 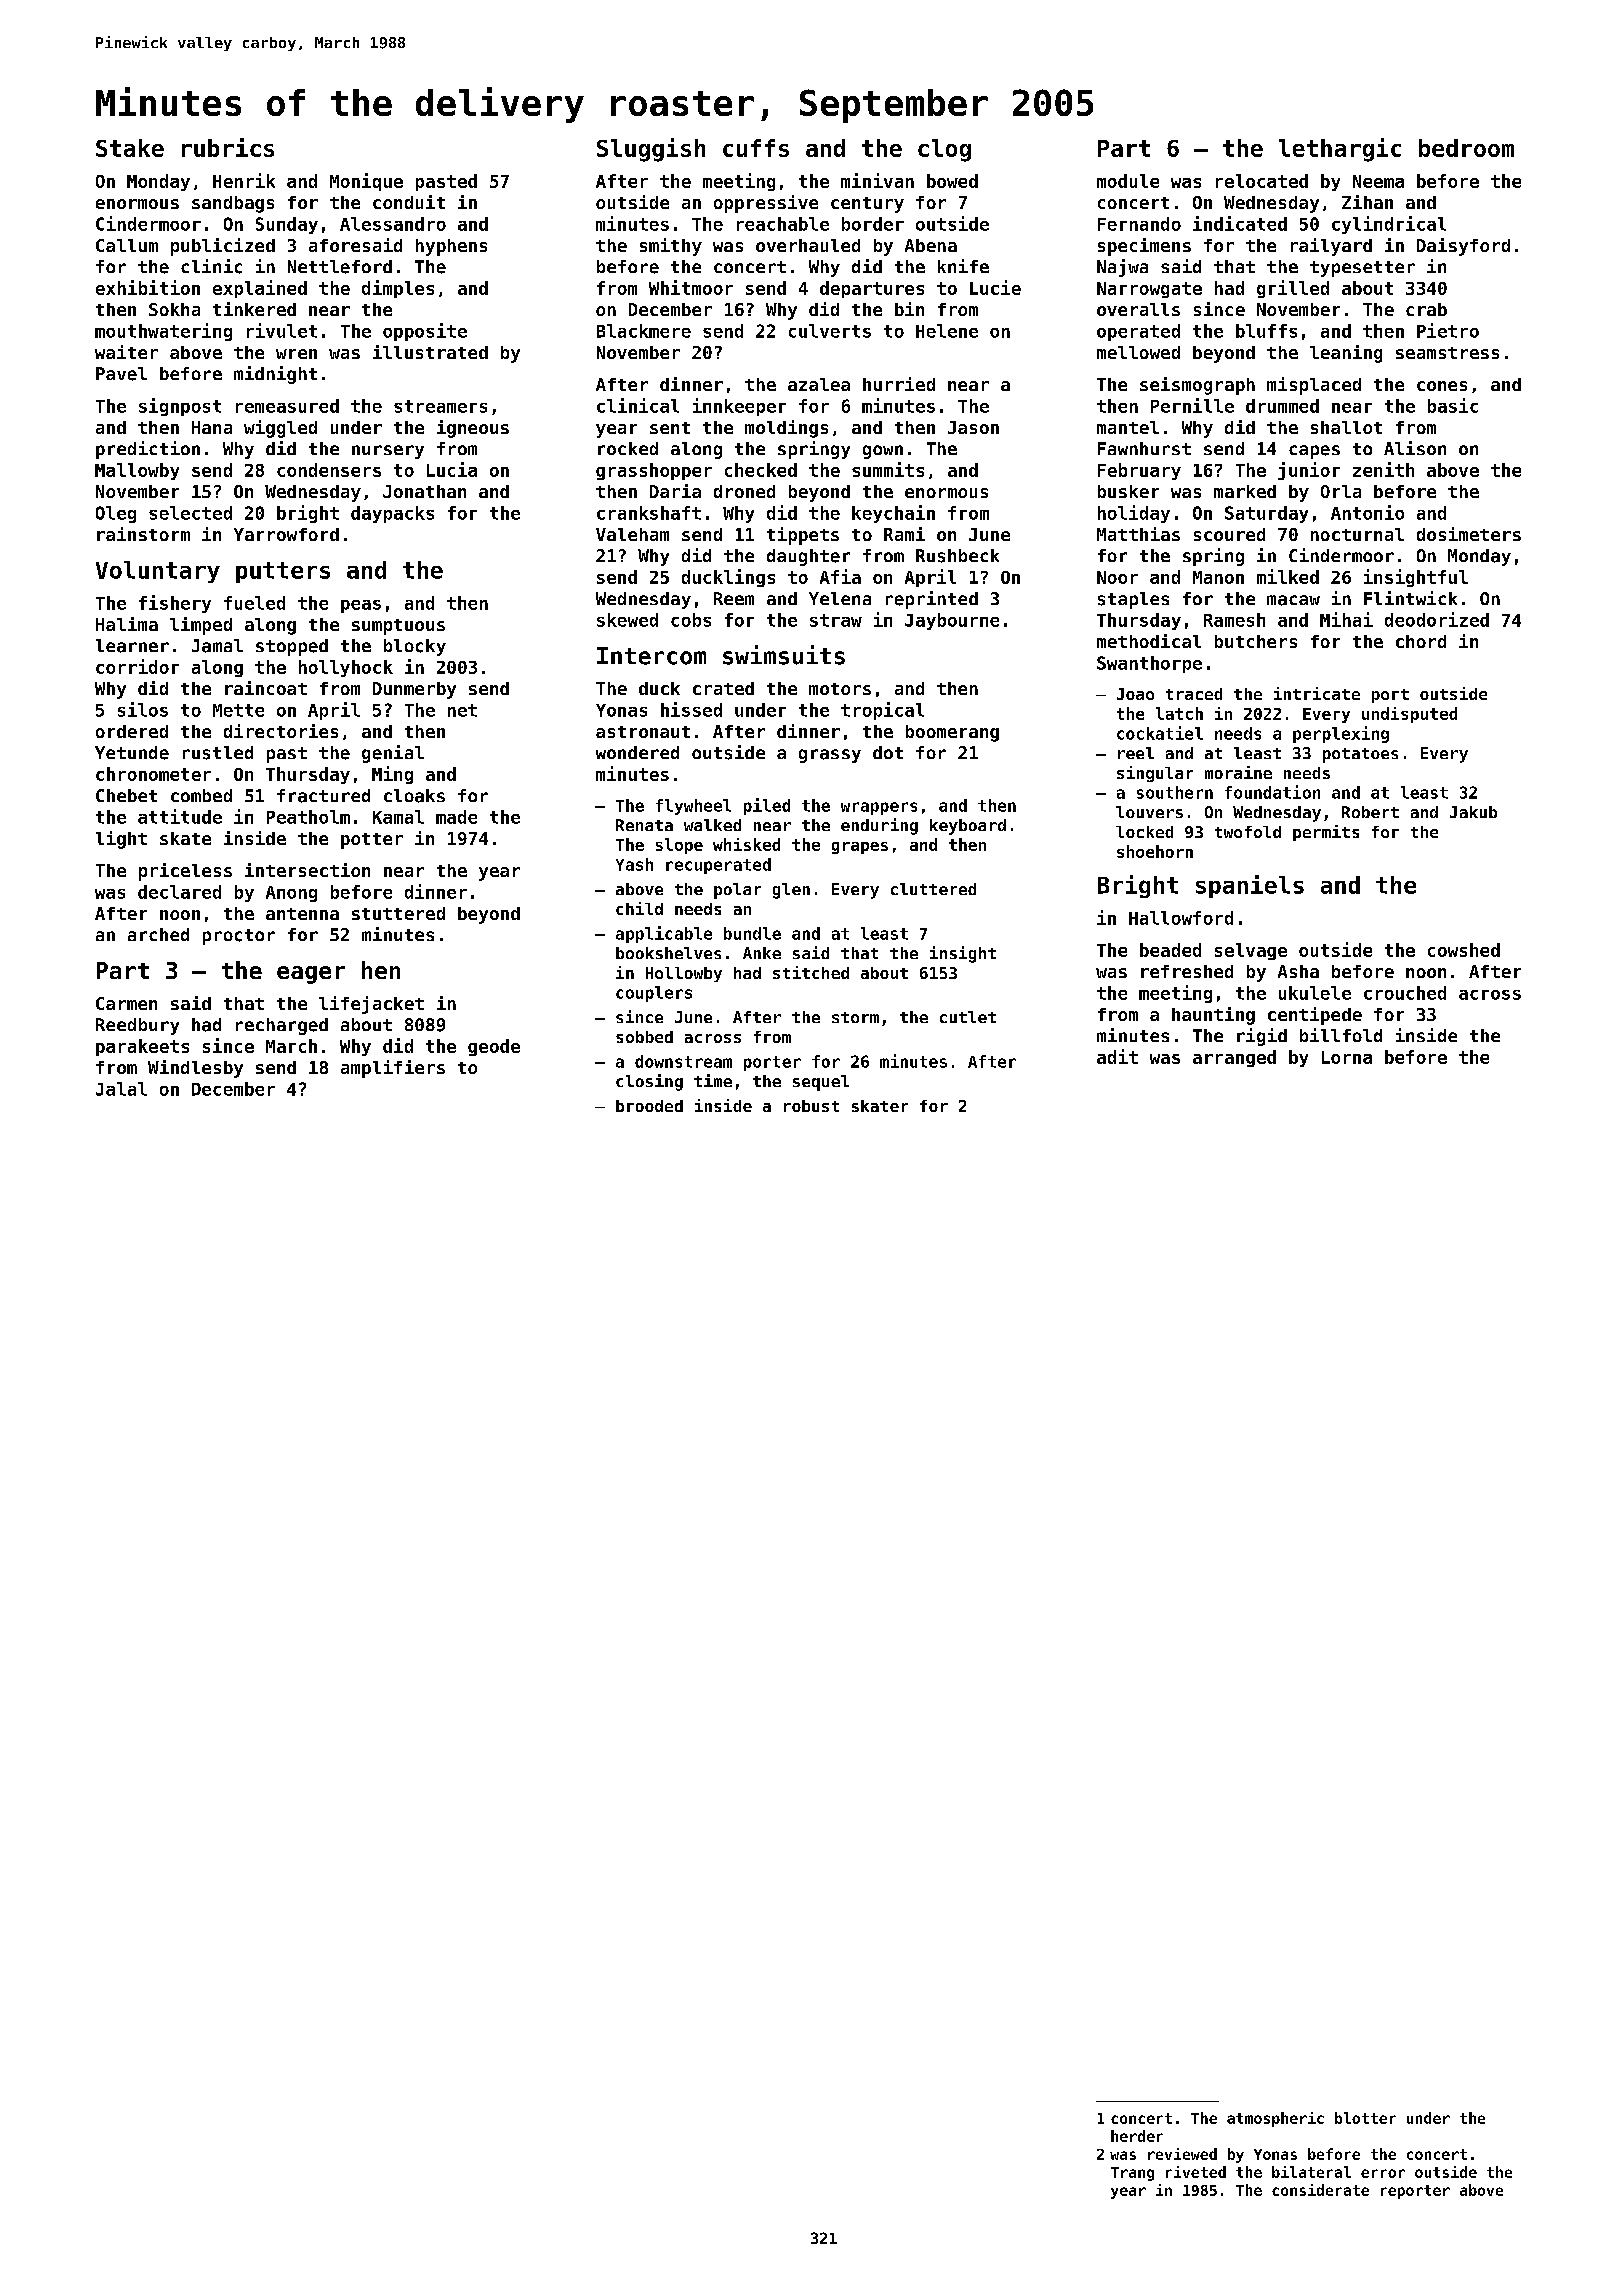 What do you see at coordinates (130, 148) in the screenshot?
I see `Stake` at bounding box center [130, 148].
